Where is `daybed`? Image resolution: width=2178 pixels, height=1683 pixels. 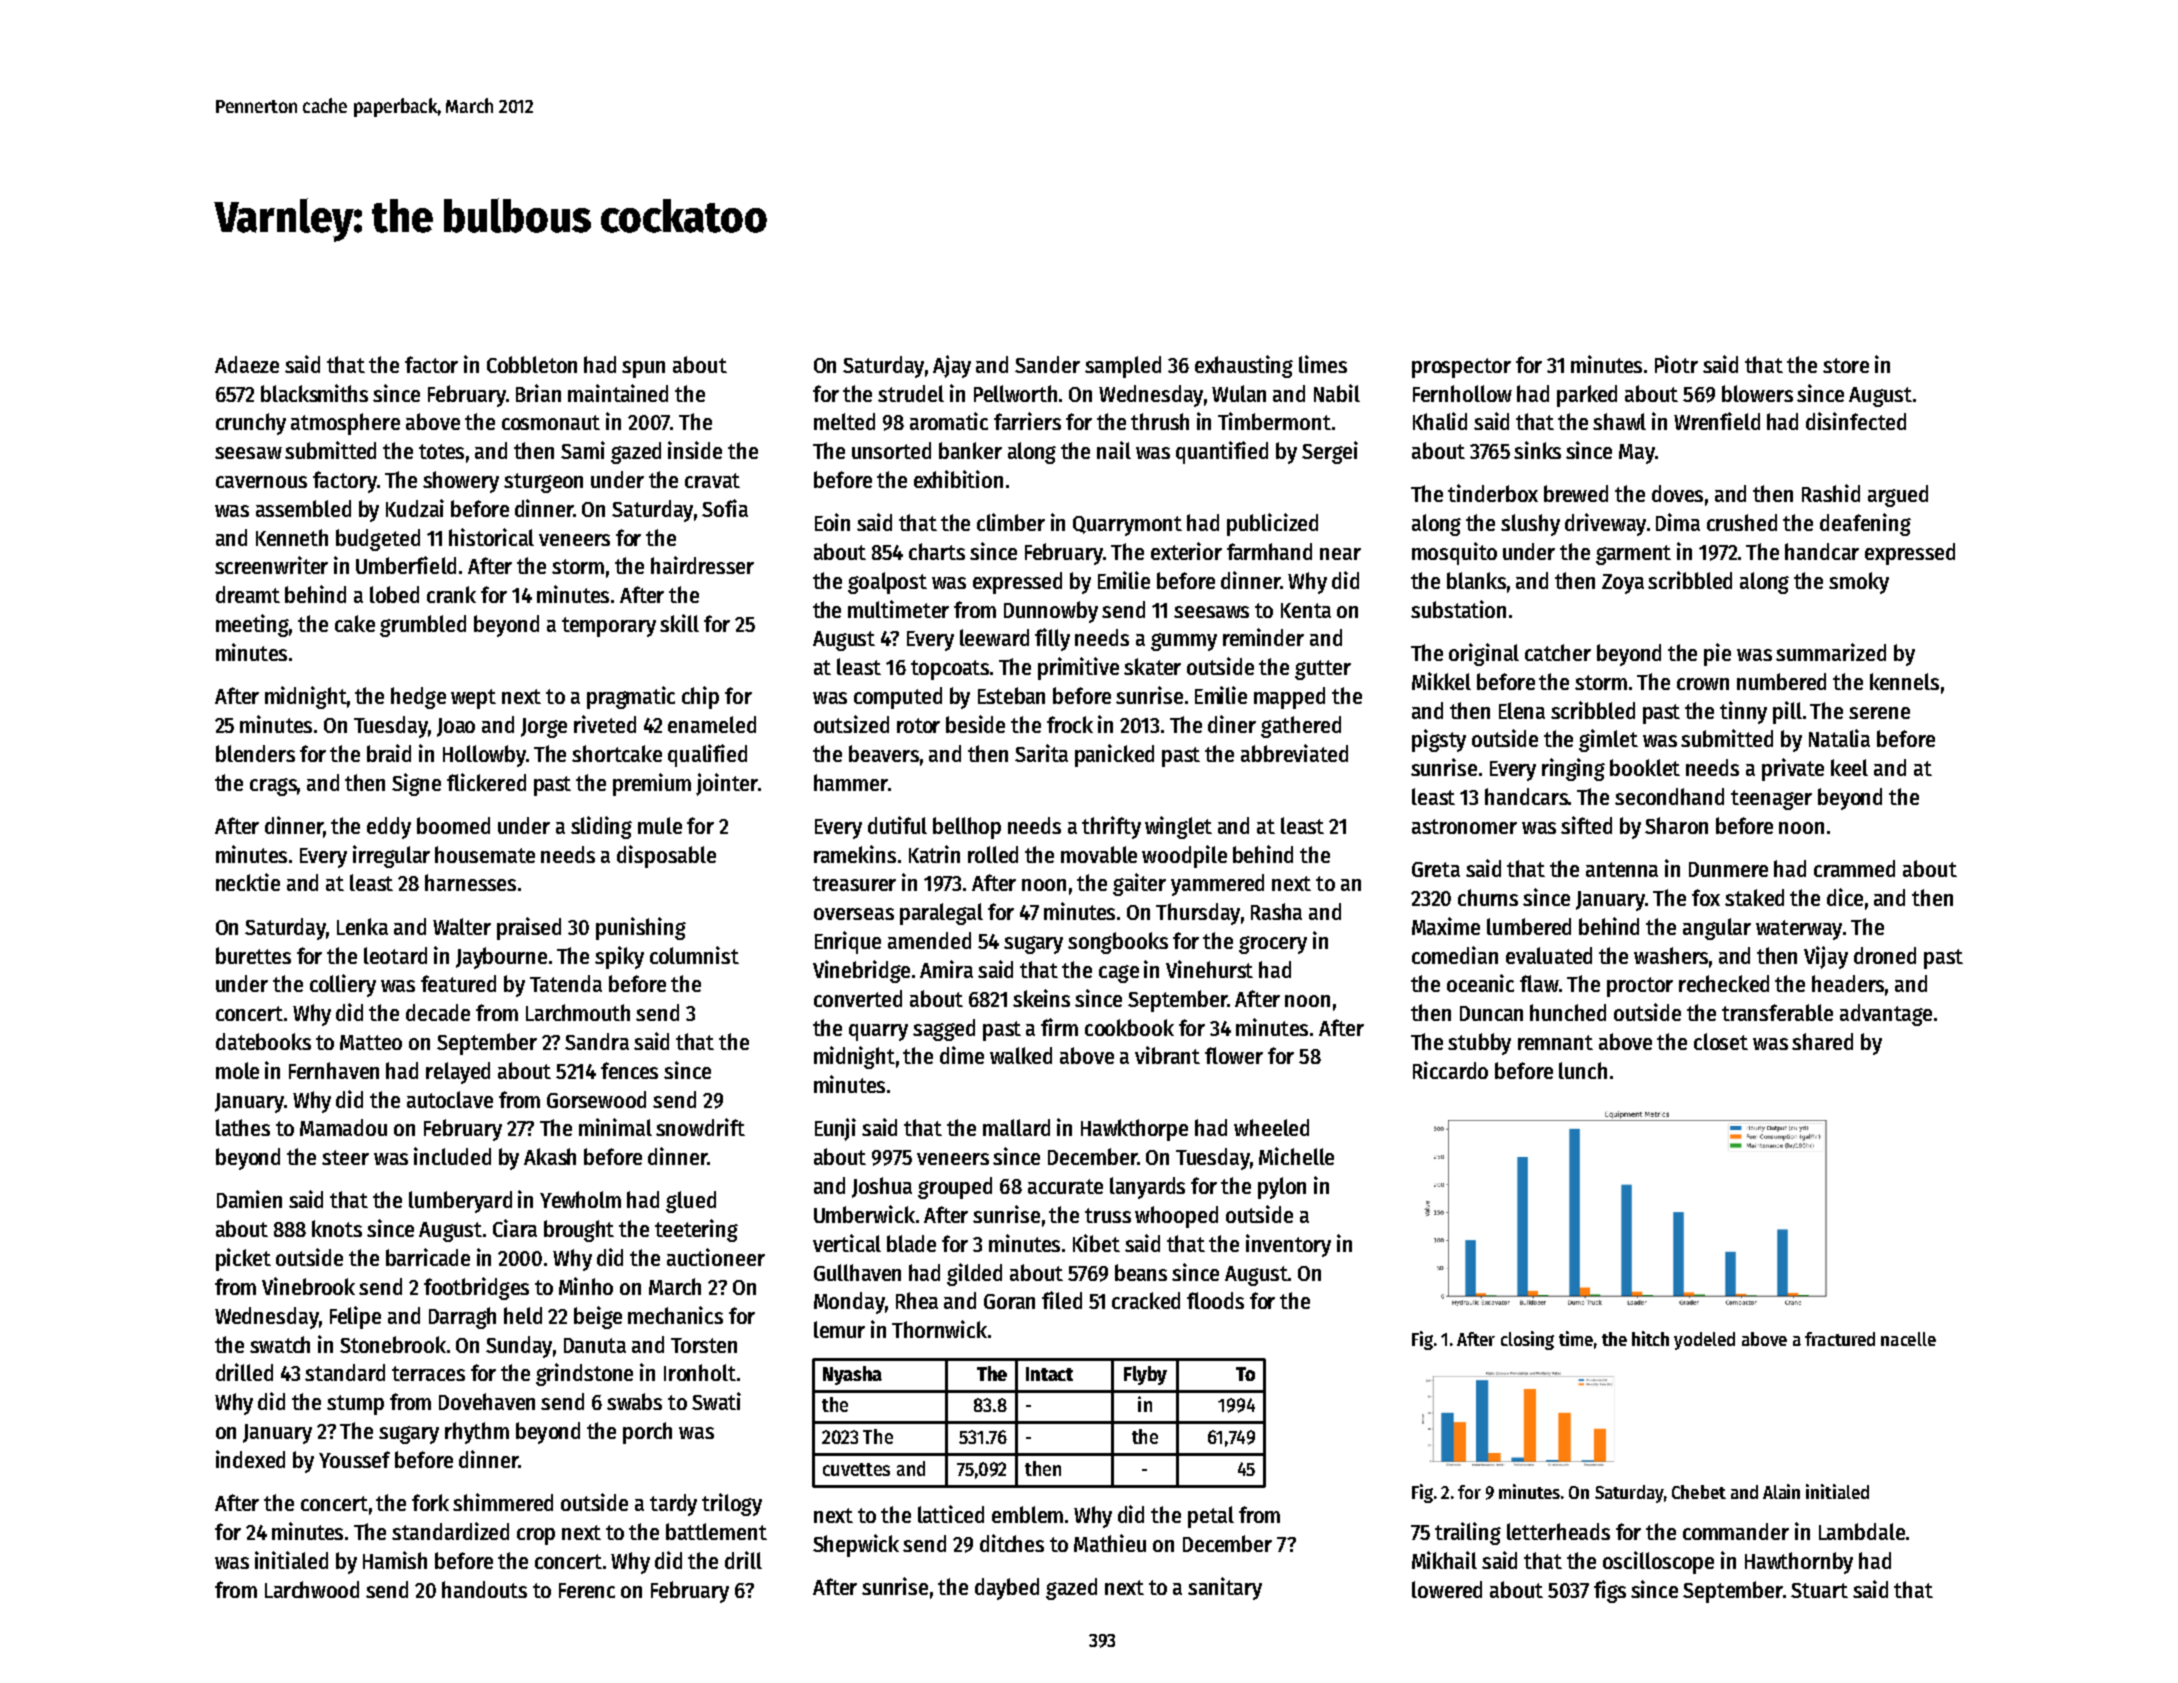 daybed is located at coordinates (1007, 1589).
